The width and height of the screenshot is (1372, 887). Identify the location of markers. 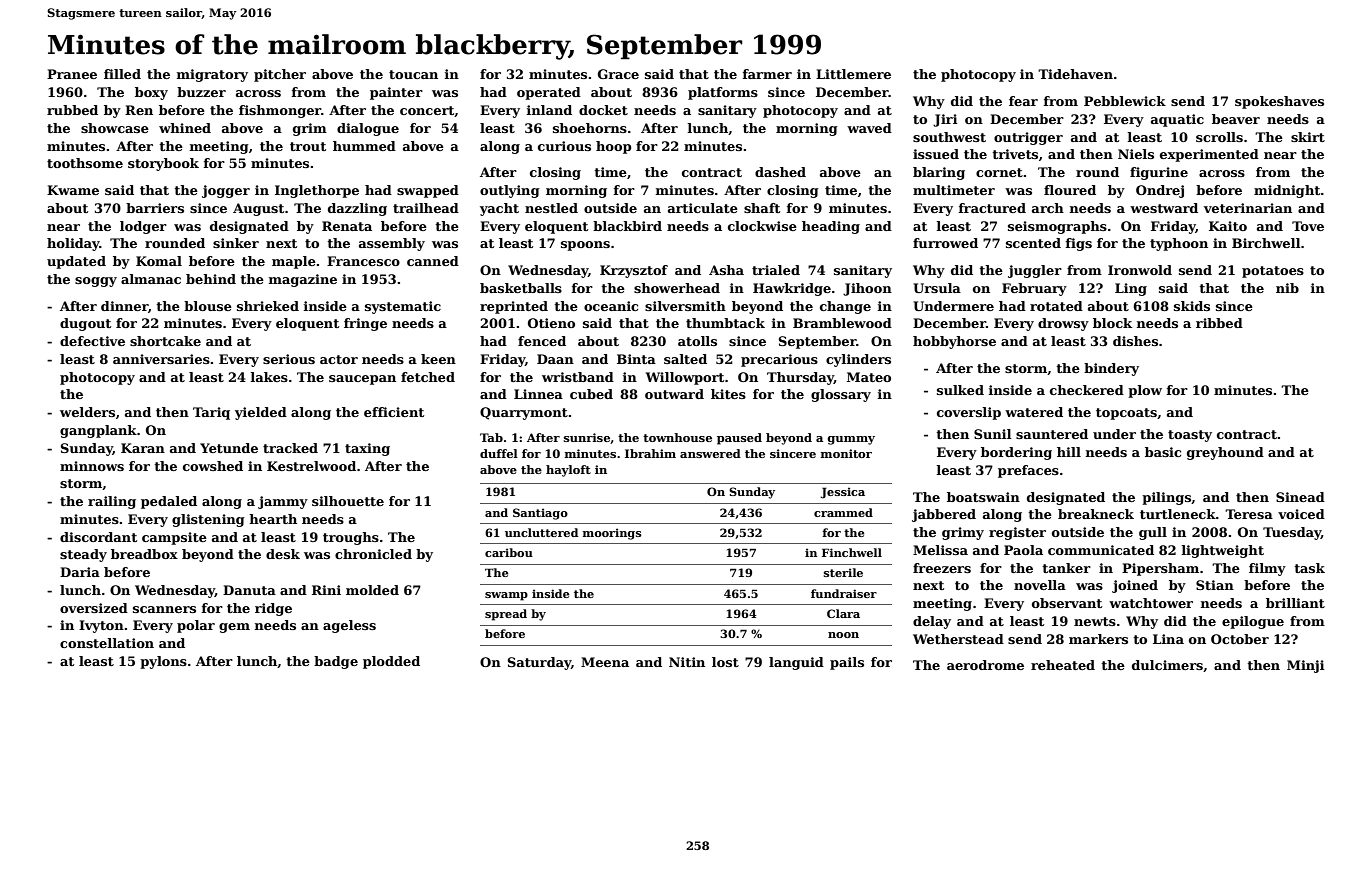
(1098, 639).
